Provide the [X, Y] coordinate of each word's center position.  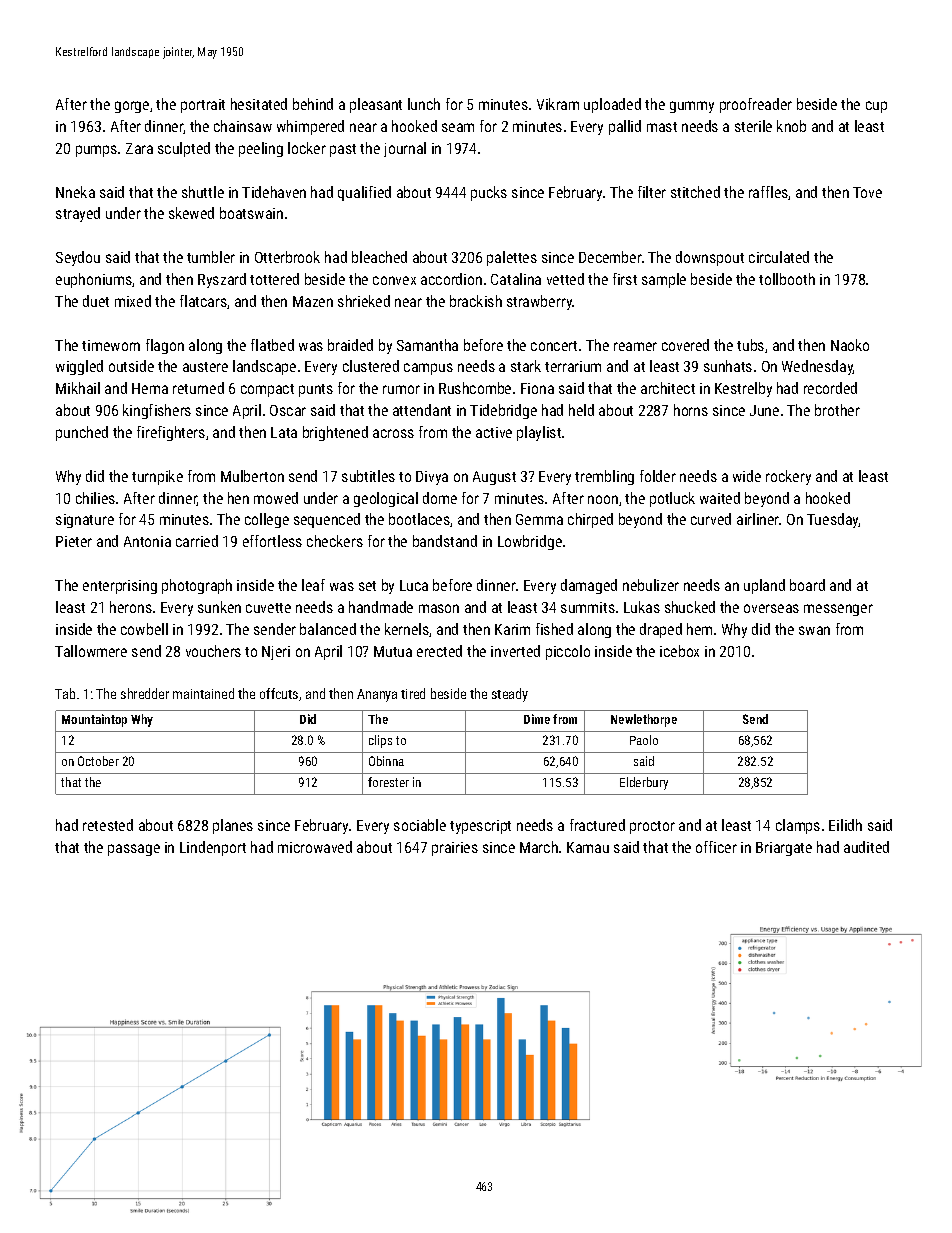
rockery [788, 477]
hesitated [259, 104]
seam [458, 127]
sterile [753, 126]
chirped [590, 520]
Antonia [147, 541]
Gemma [539, 519]
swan [814, 630]
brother [837, 410]
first [625, 279]
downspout [710, 258]
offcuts [279, 693]
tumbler [211, 257]
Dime [537, 719]
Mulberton [252, 476]
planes [233, 826]
